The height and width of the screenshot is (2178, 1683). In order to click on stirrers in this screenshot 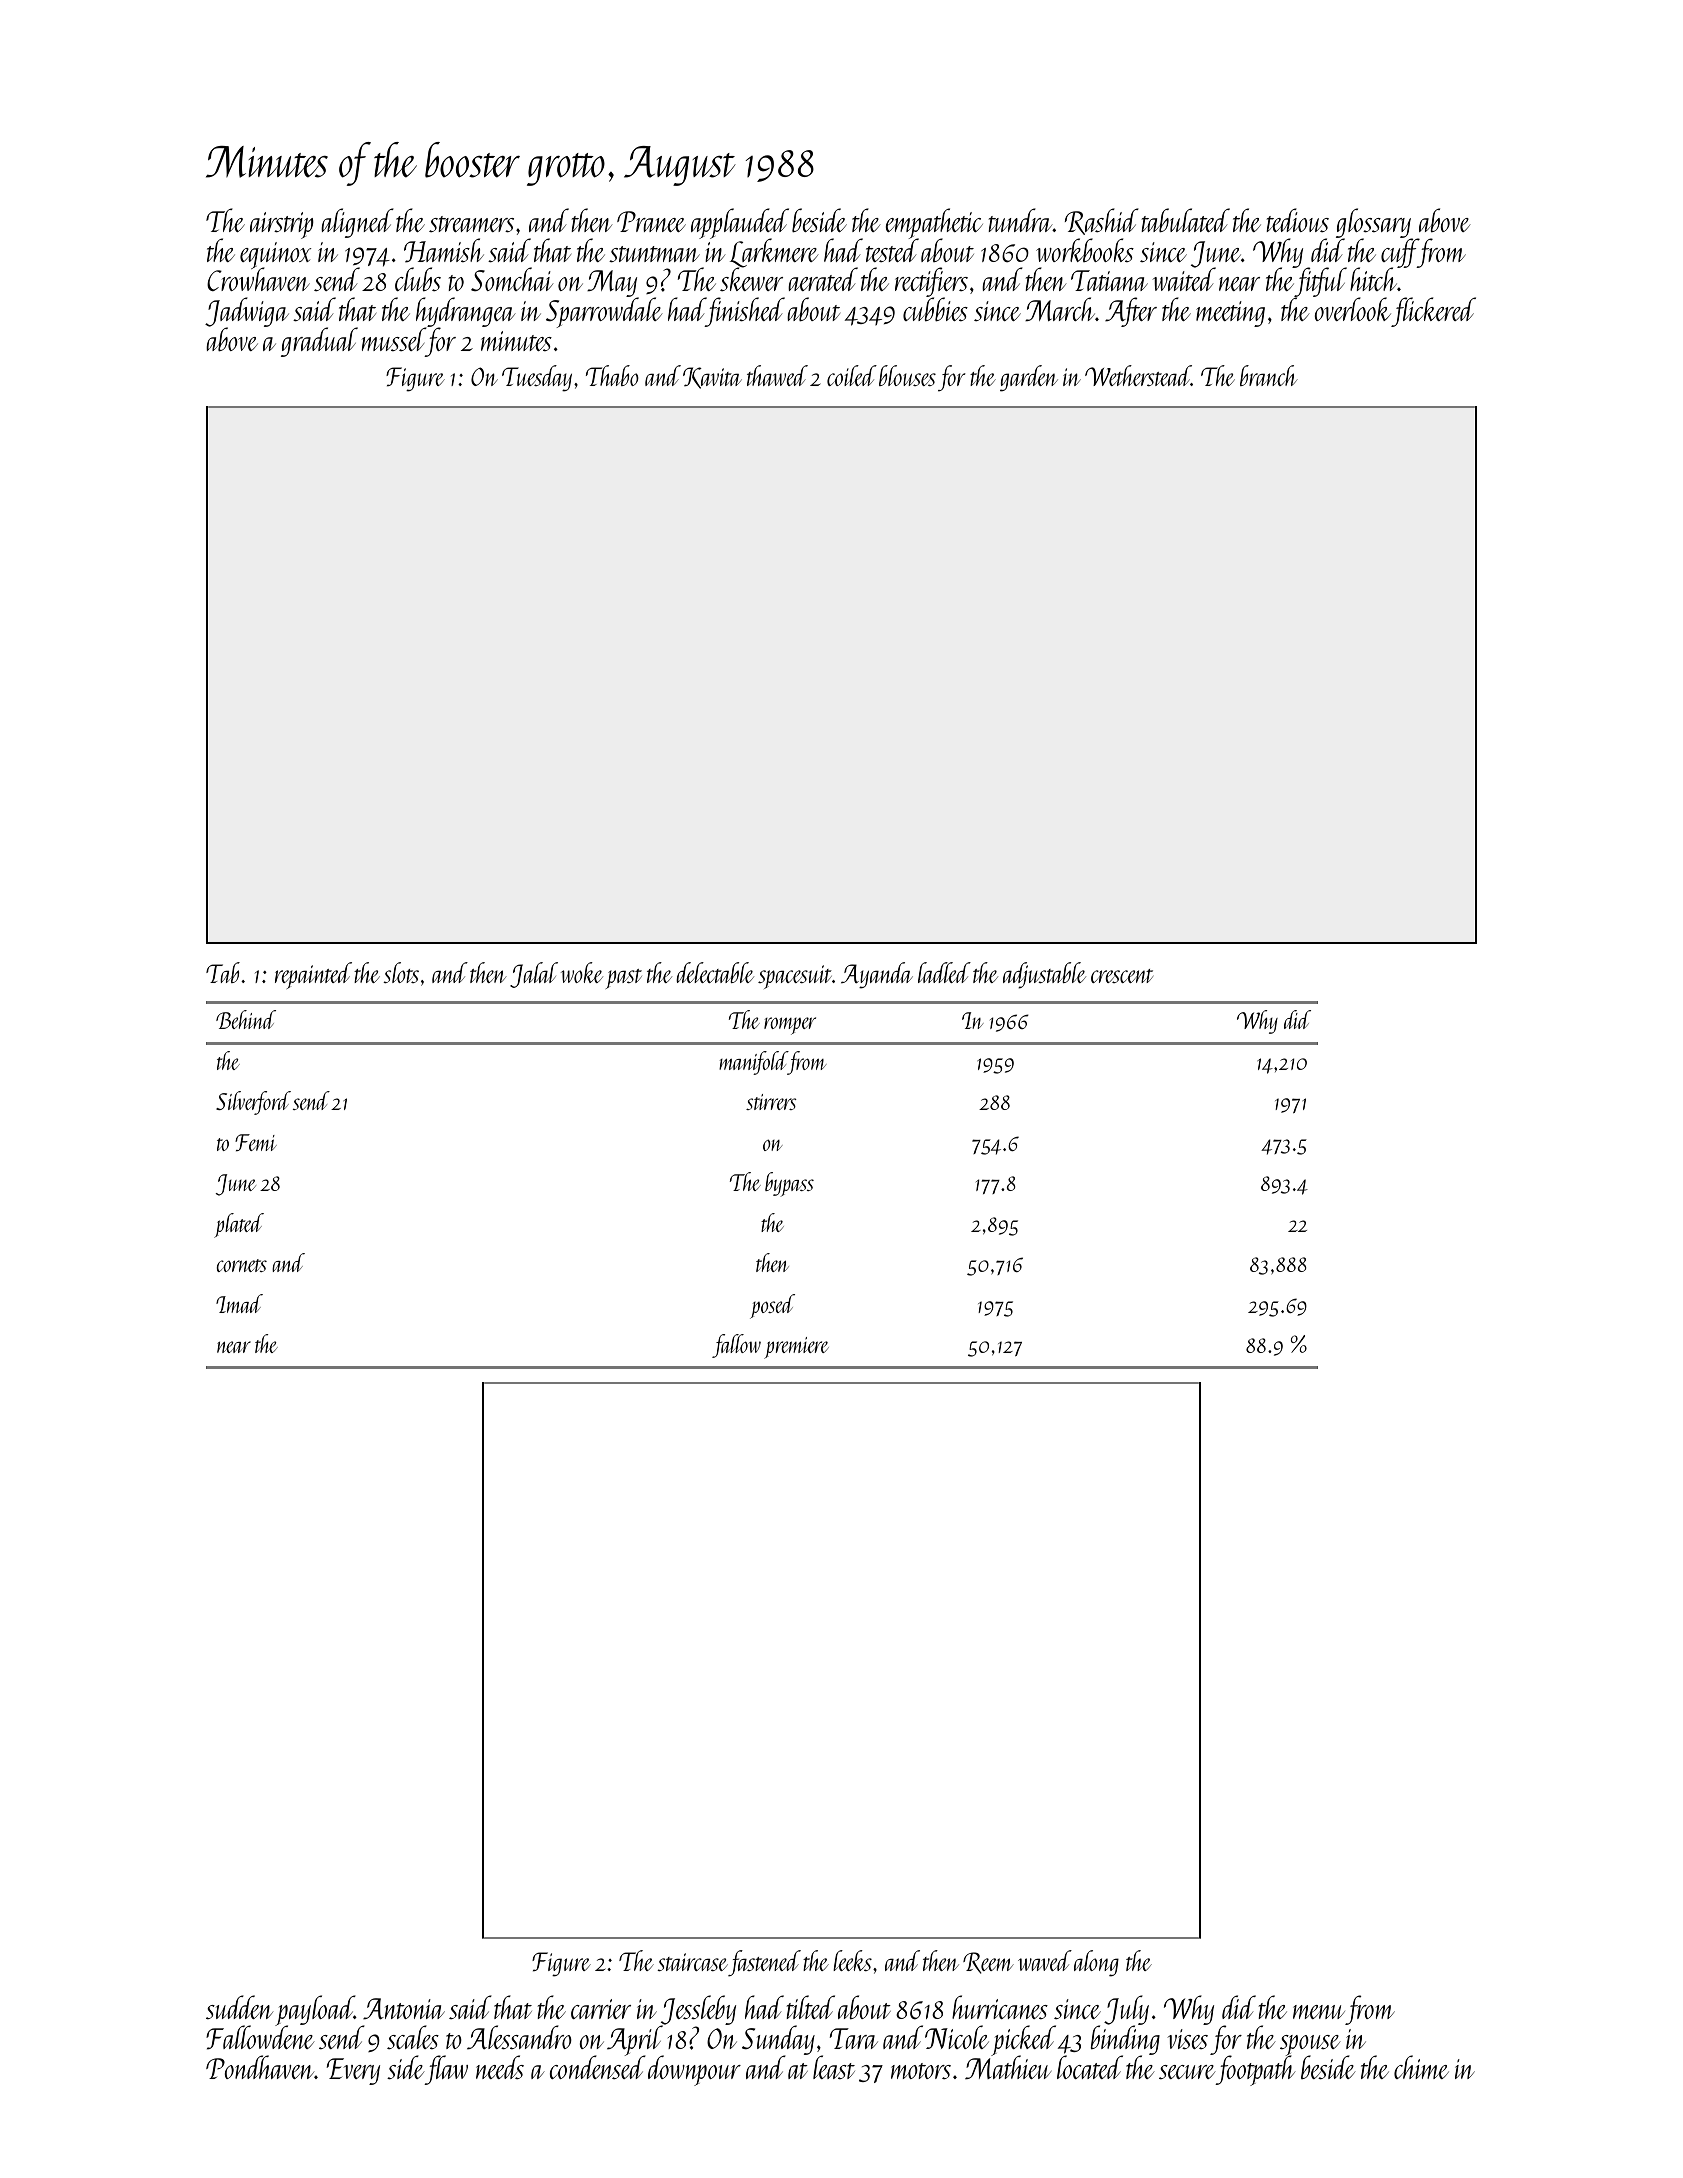, I will do `click(771, 1102)`.
